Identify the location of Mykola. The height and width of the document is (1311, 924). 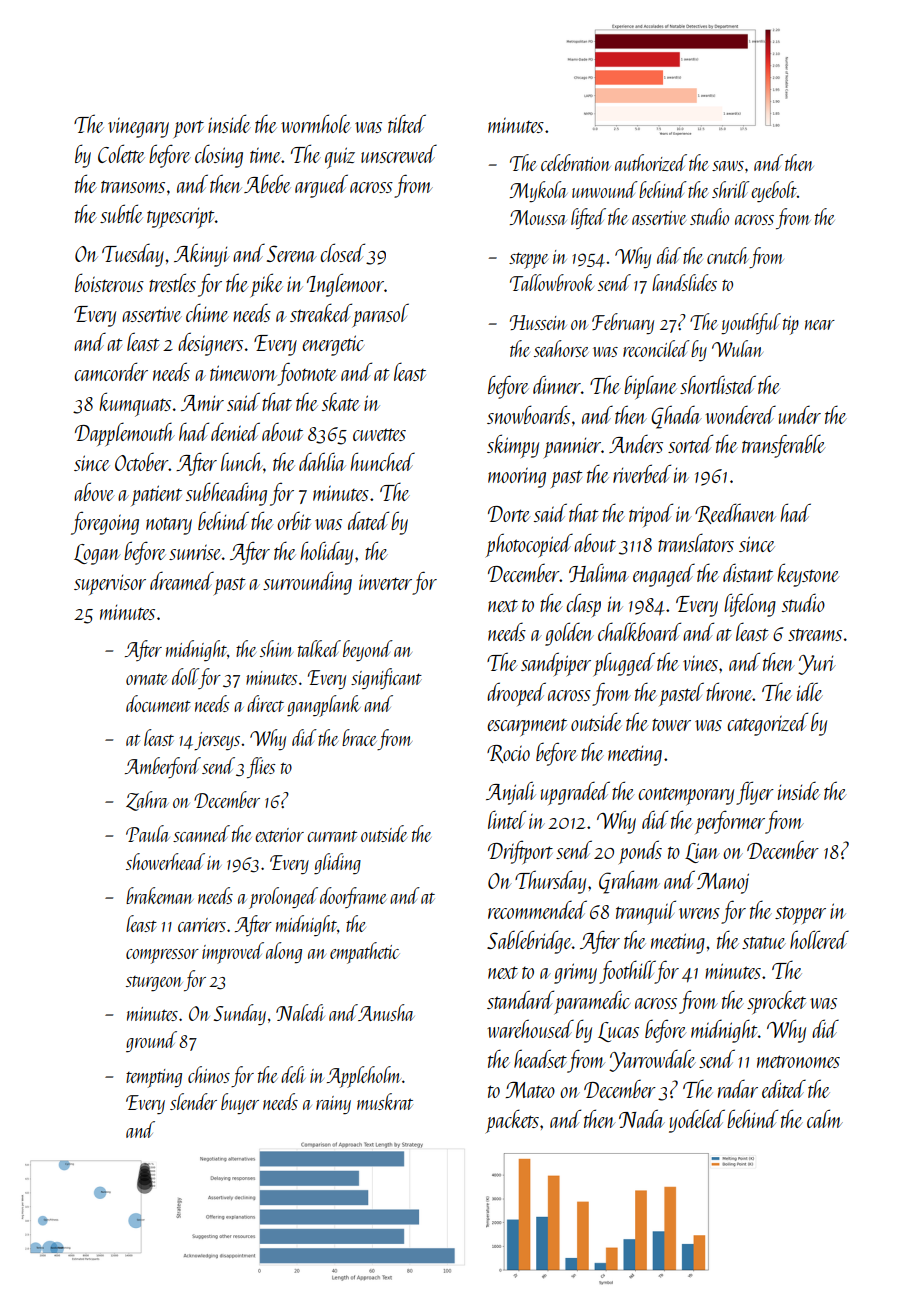
(539, 191).
